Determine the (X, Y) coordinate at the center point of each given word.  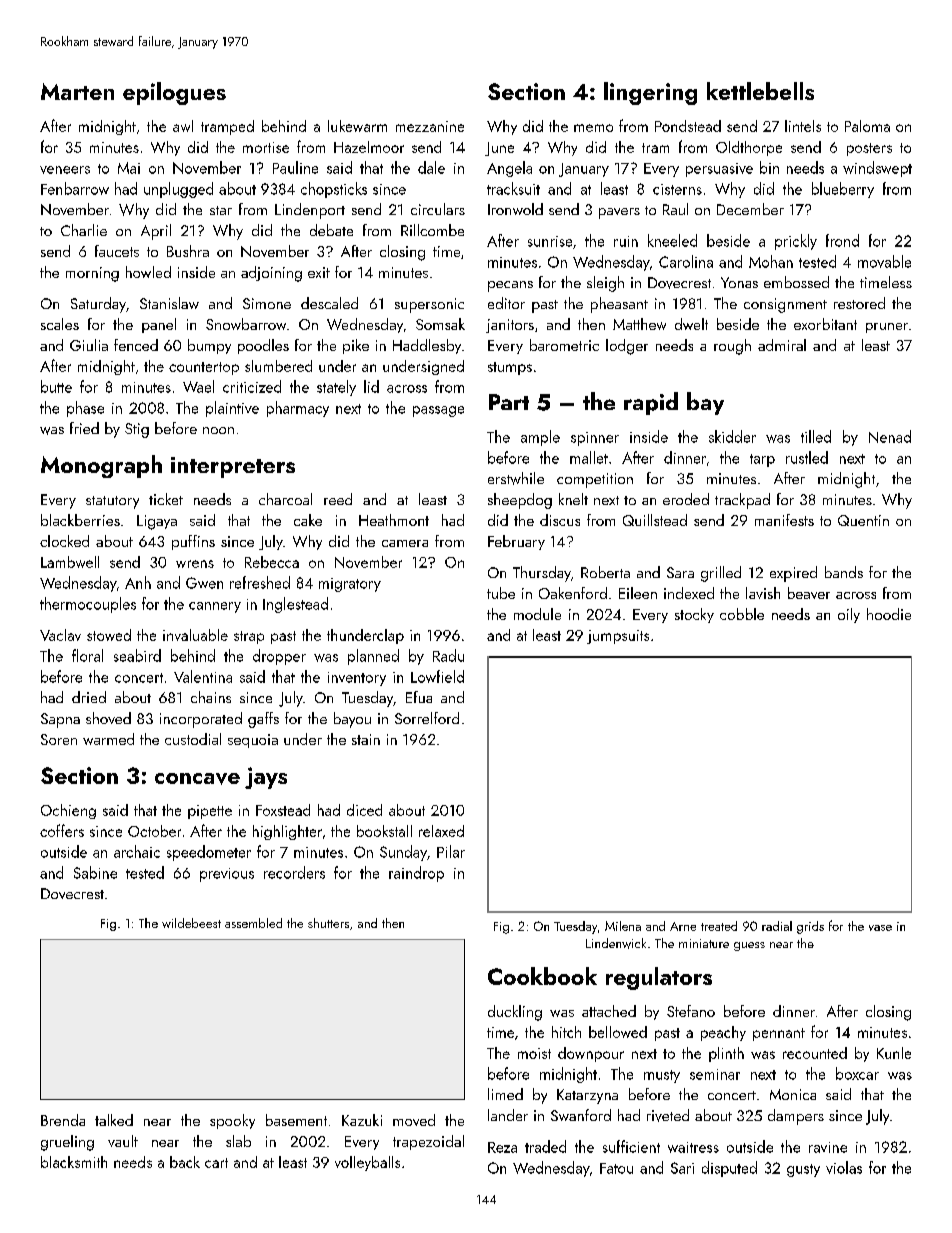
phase (85, 409)
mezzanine (430, 126)
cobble (742, 614)
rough (732, 347)
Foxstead (283, 810)
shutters (328, 923)
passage (438, 411)
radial (777, 926)
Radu (448, 655)
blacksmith (74, 1162)
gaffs (263, 720)
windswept (877, 169)
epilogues (174, 93)
